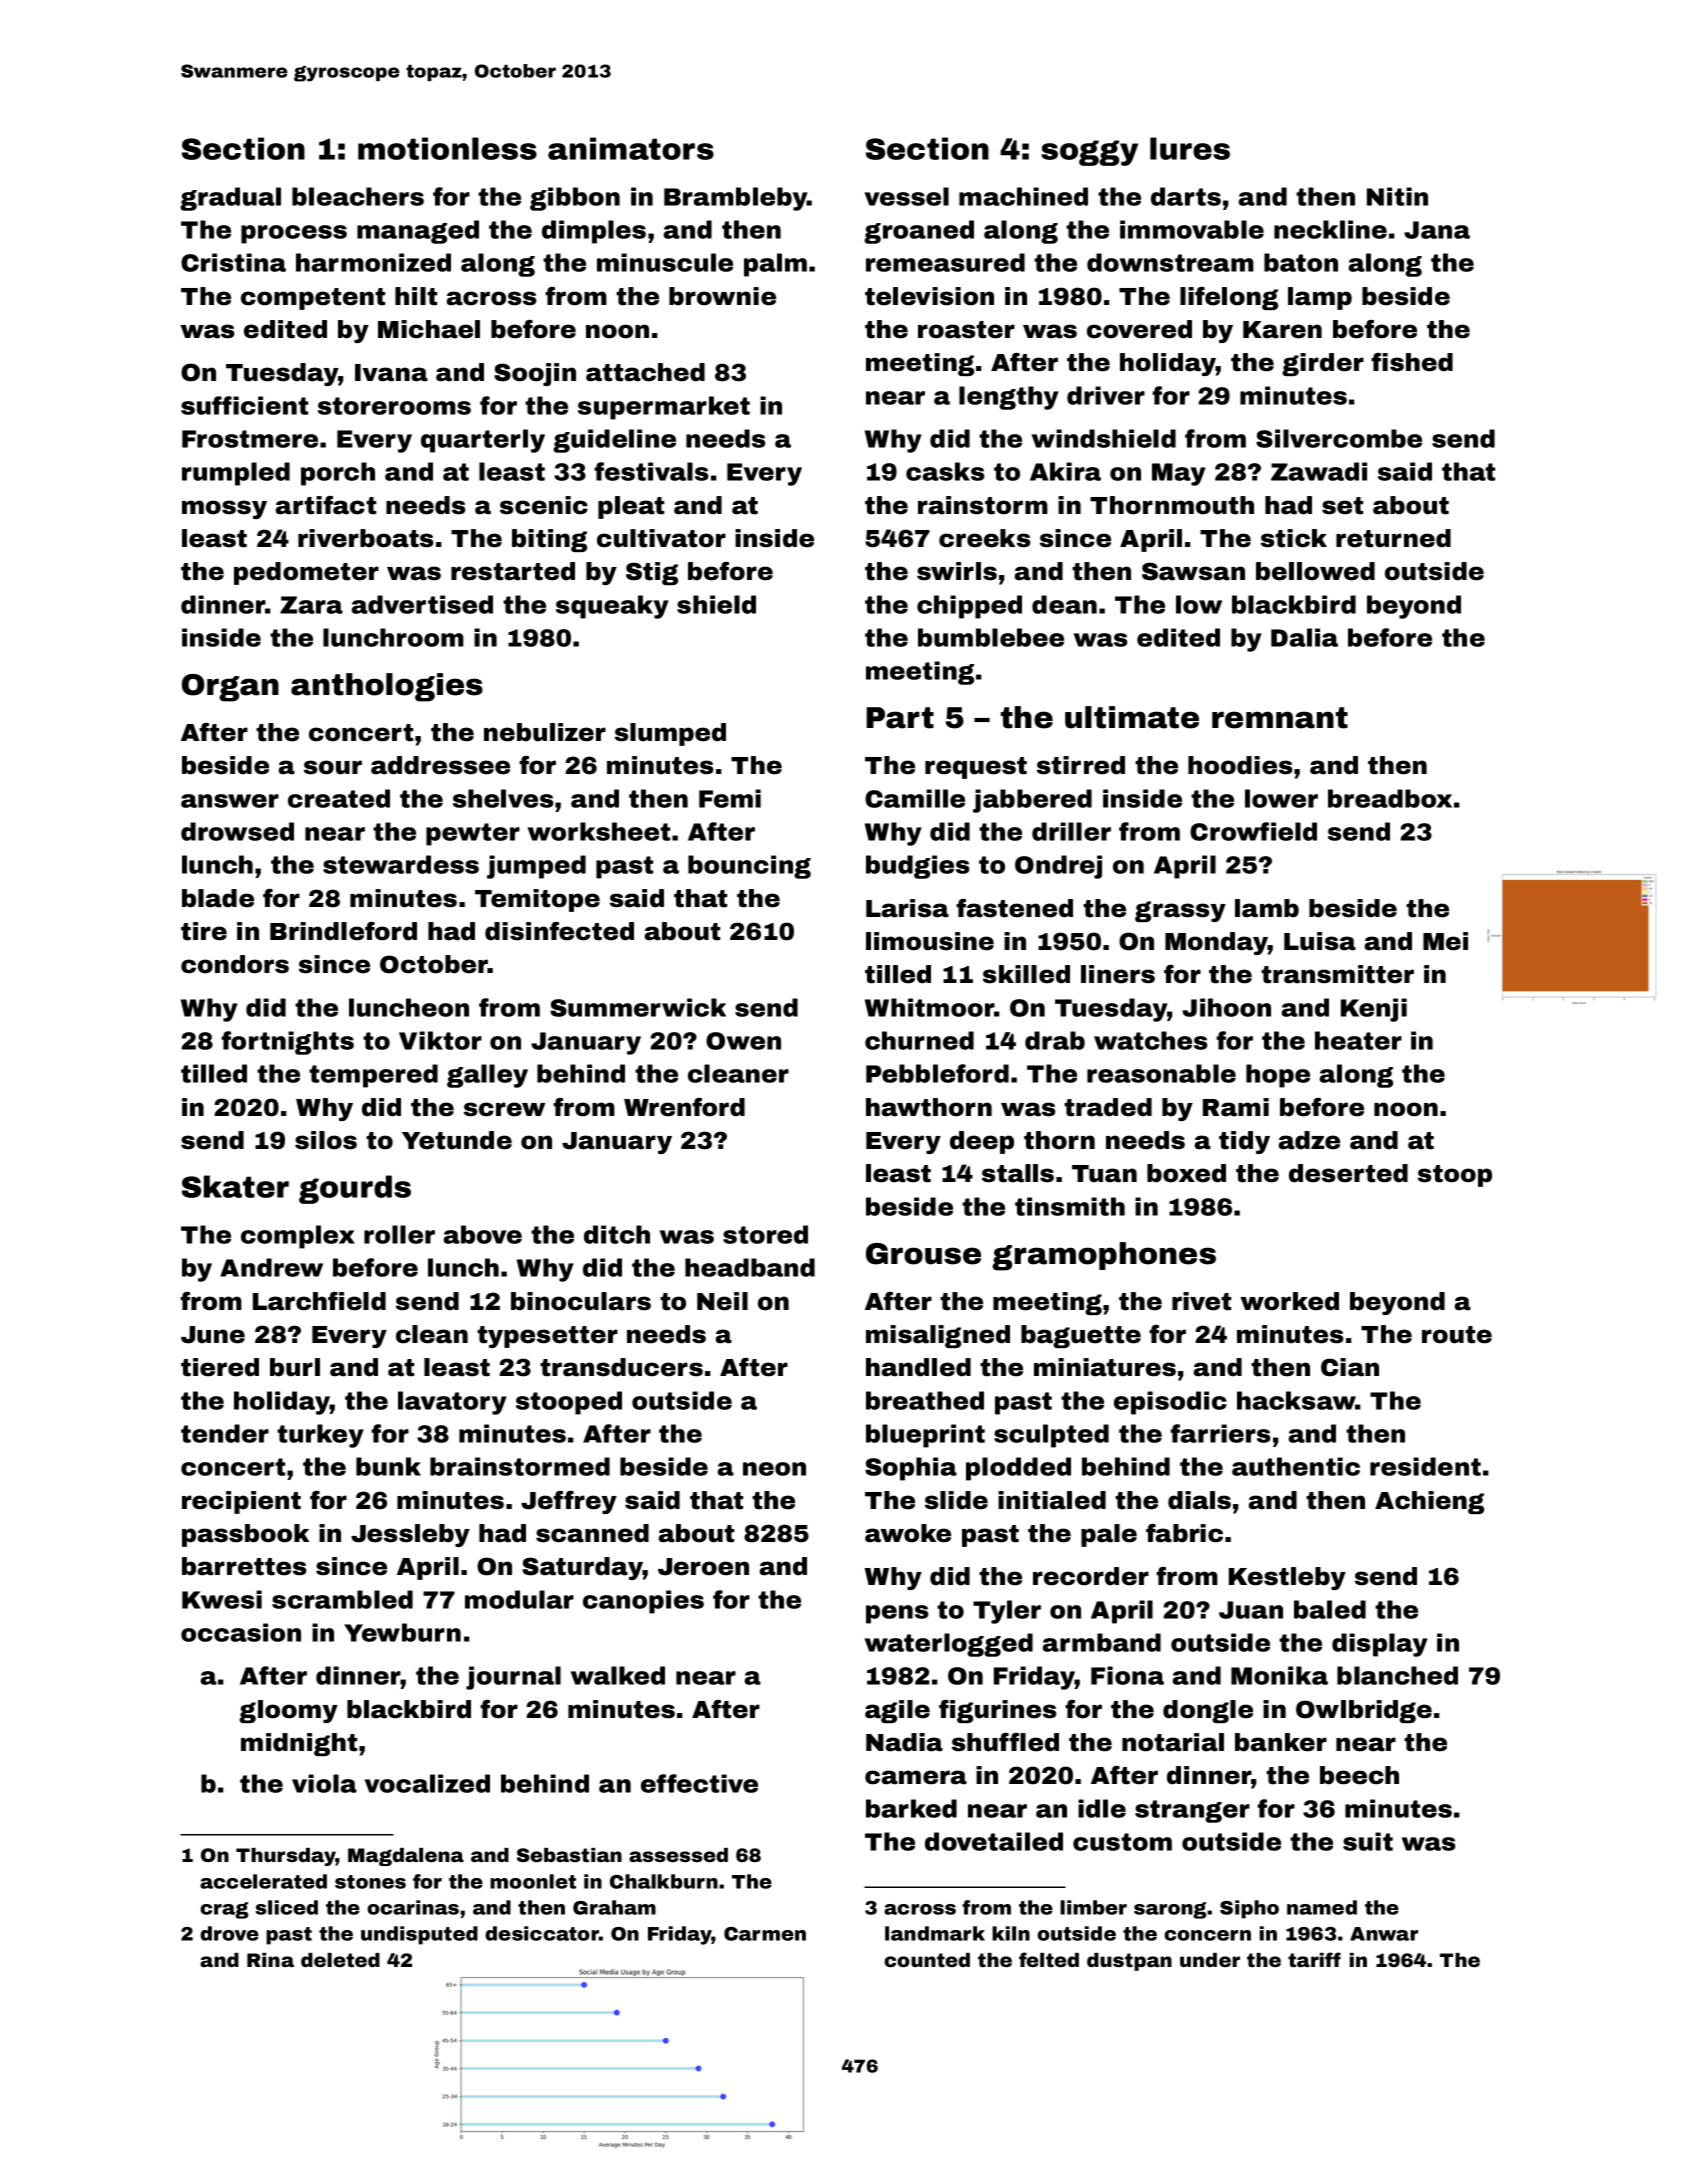 The image size is (1683, 2178). I want to click on felted, so click(1049, 1959).
